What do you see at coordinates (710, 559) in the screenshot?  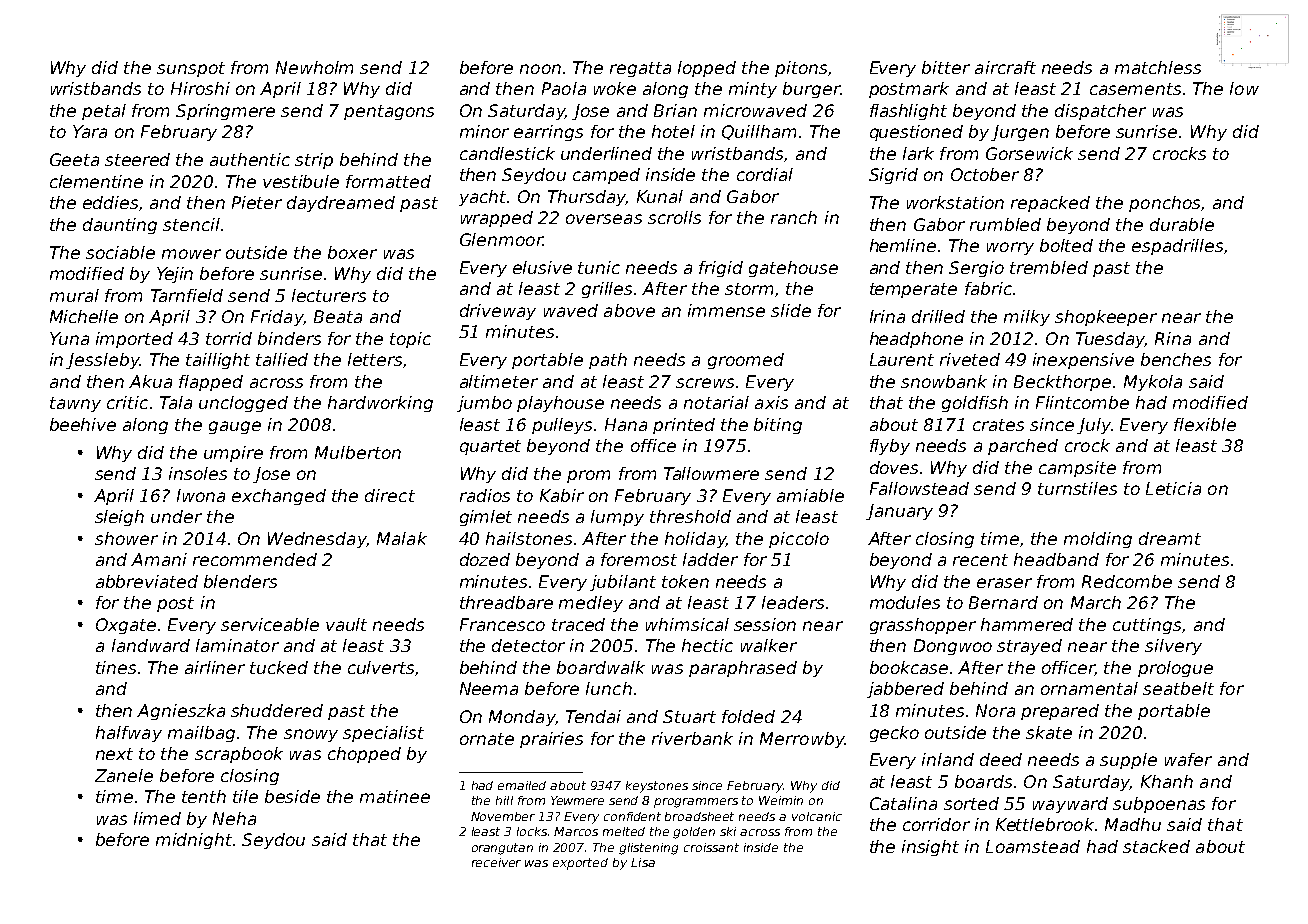 I see `ladder` at bounding box center [710, 559].
